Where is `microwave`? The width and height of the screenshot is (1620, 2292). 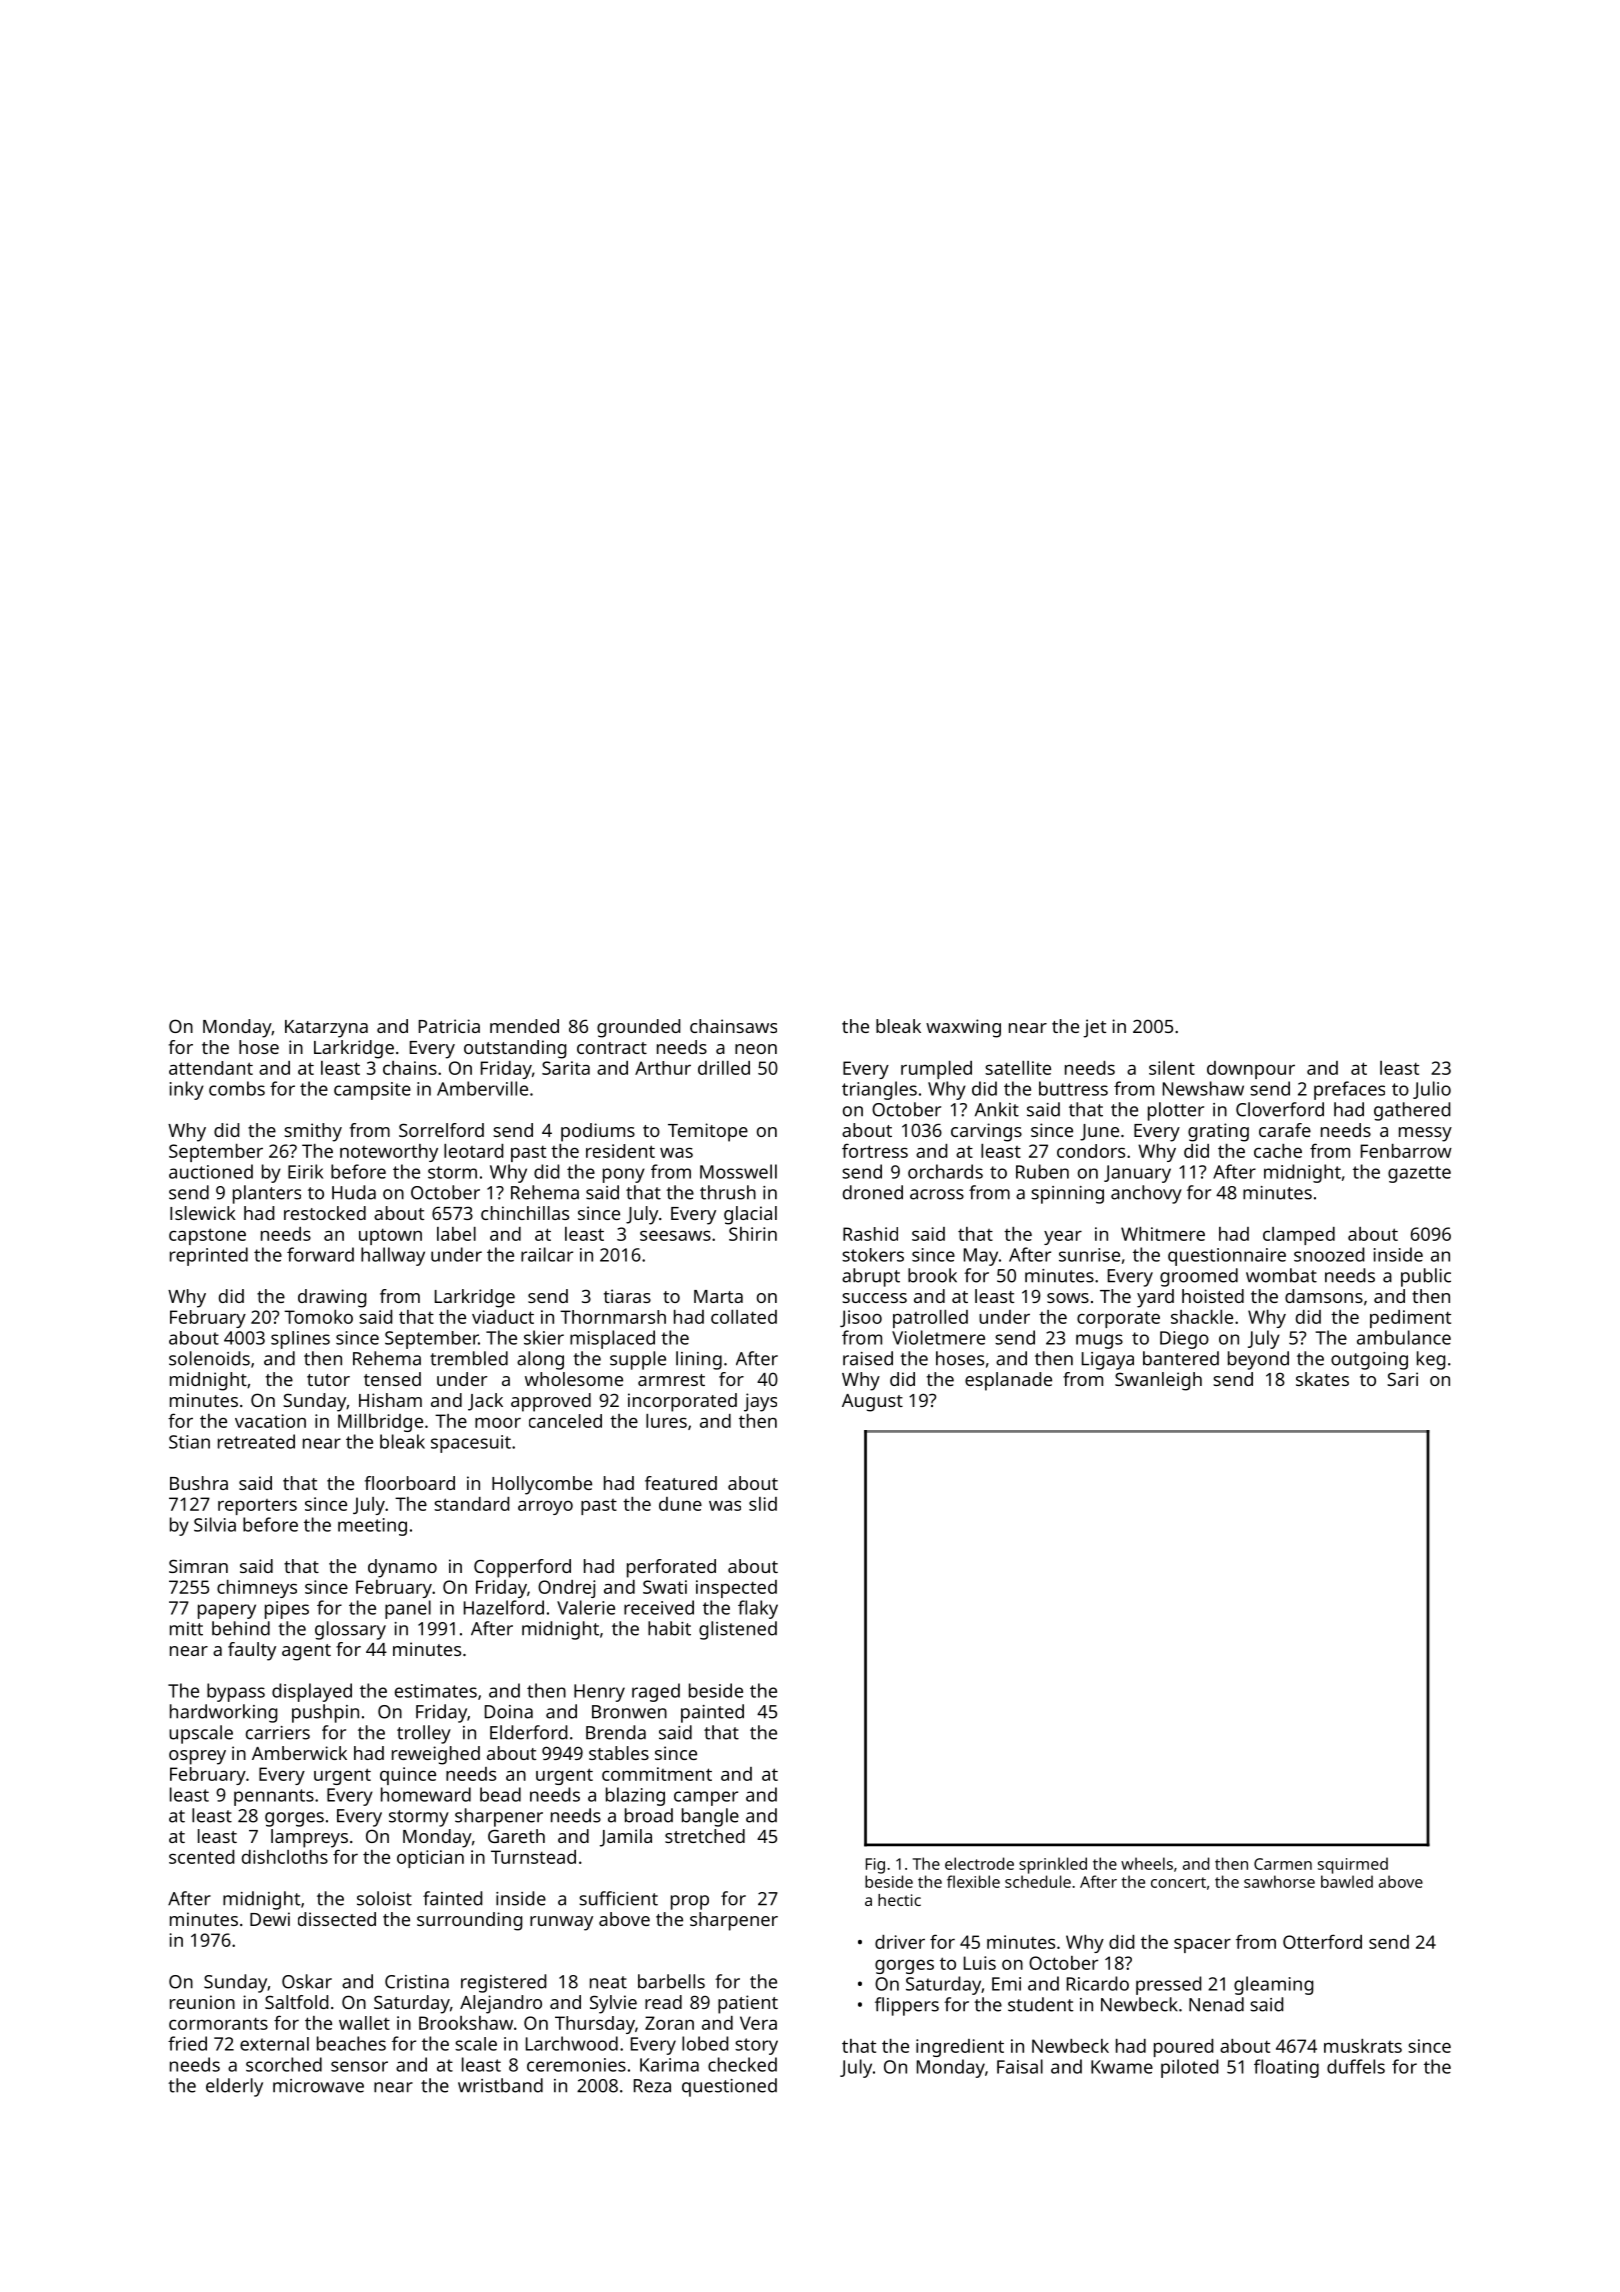
microwave is located at coordinates (318, 2086).
